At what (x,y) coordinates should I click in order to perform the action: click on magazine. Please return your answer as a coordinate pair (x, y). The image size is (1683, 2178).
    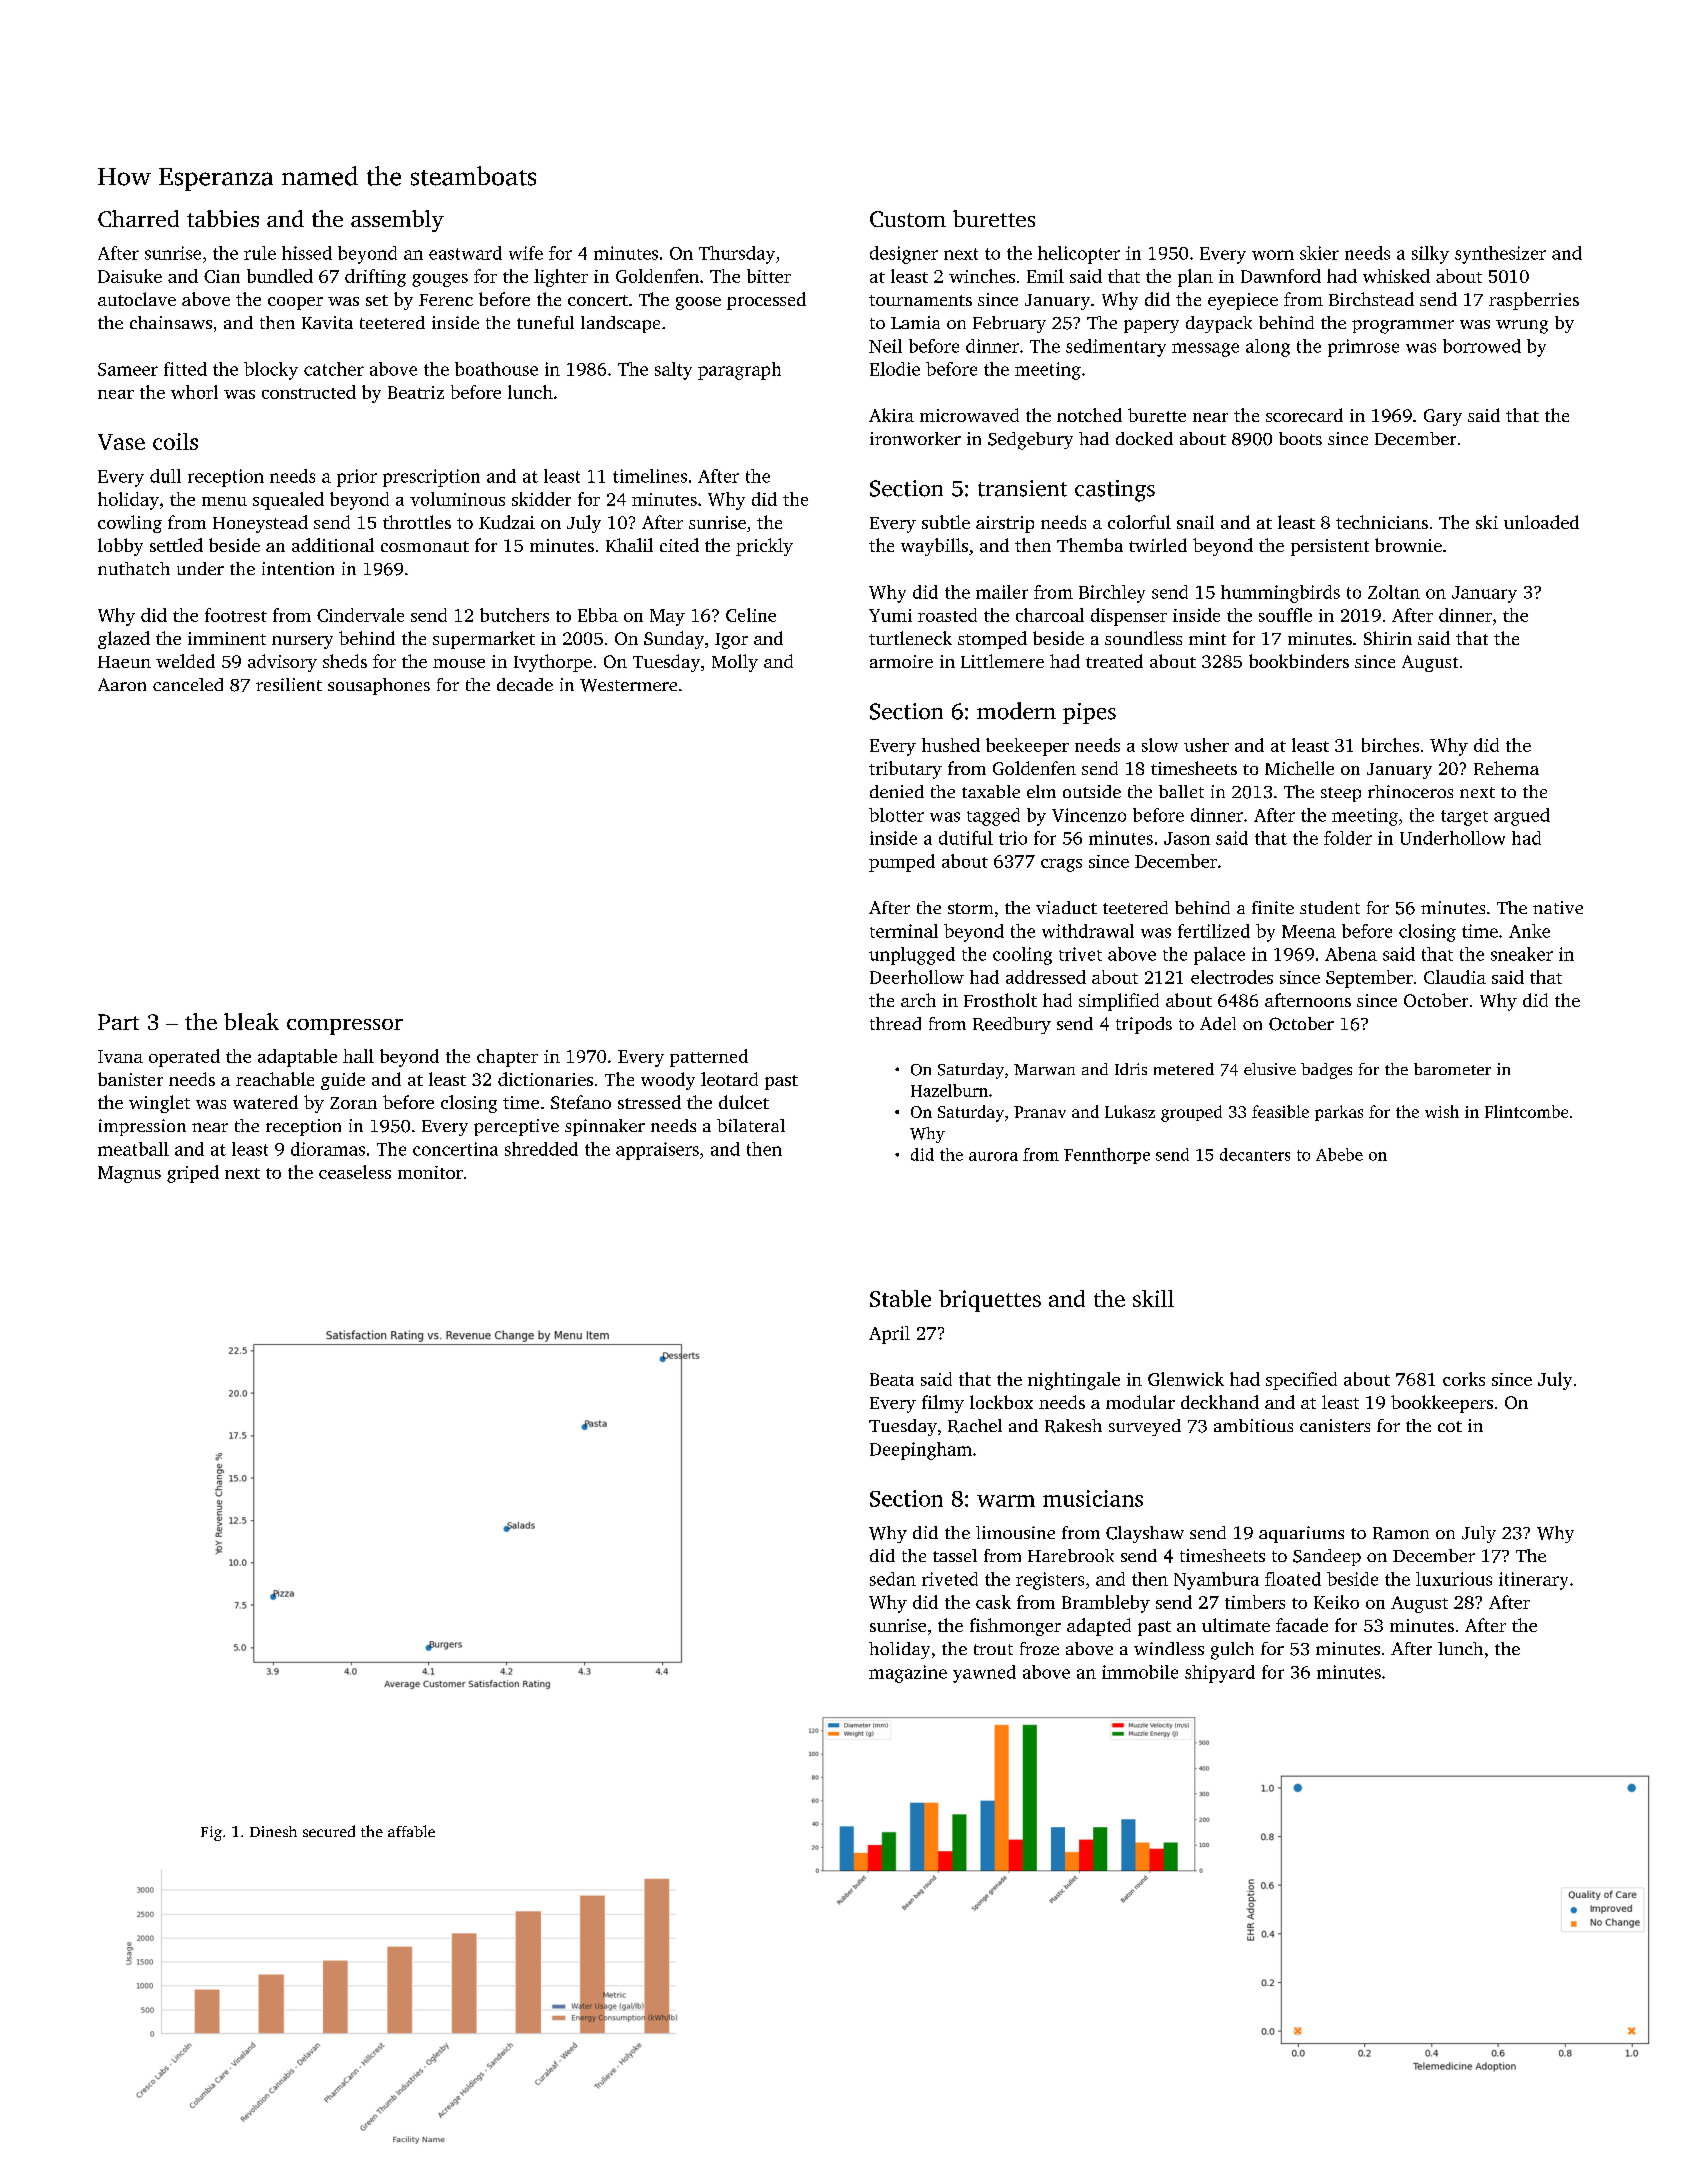
    Looking at the image, I should click on (908, 1674).
